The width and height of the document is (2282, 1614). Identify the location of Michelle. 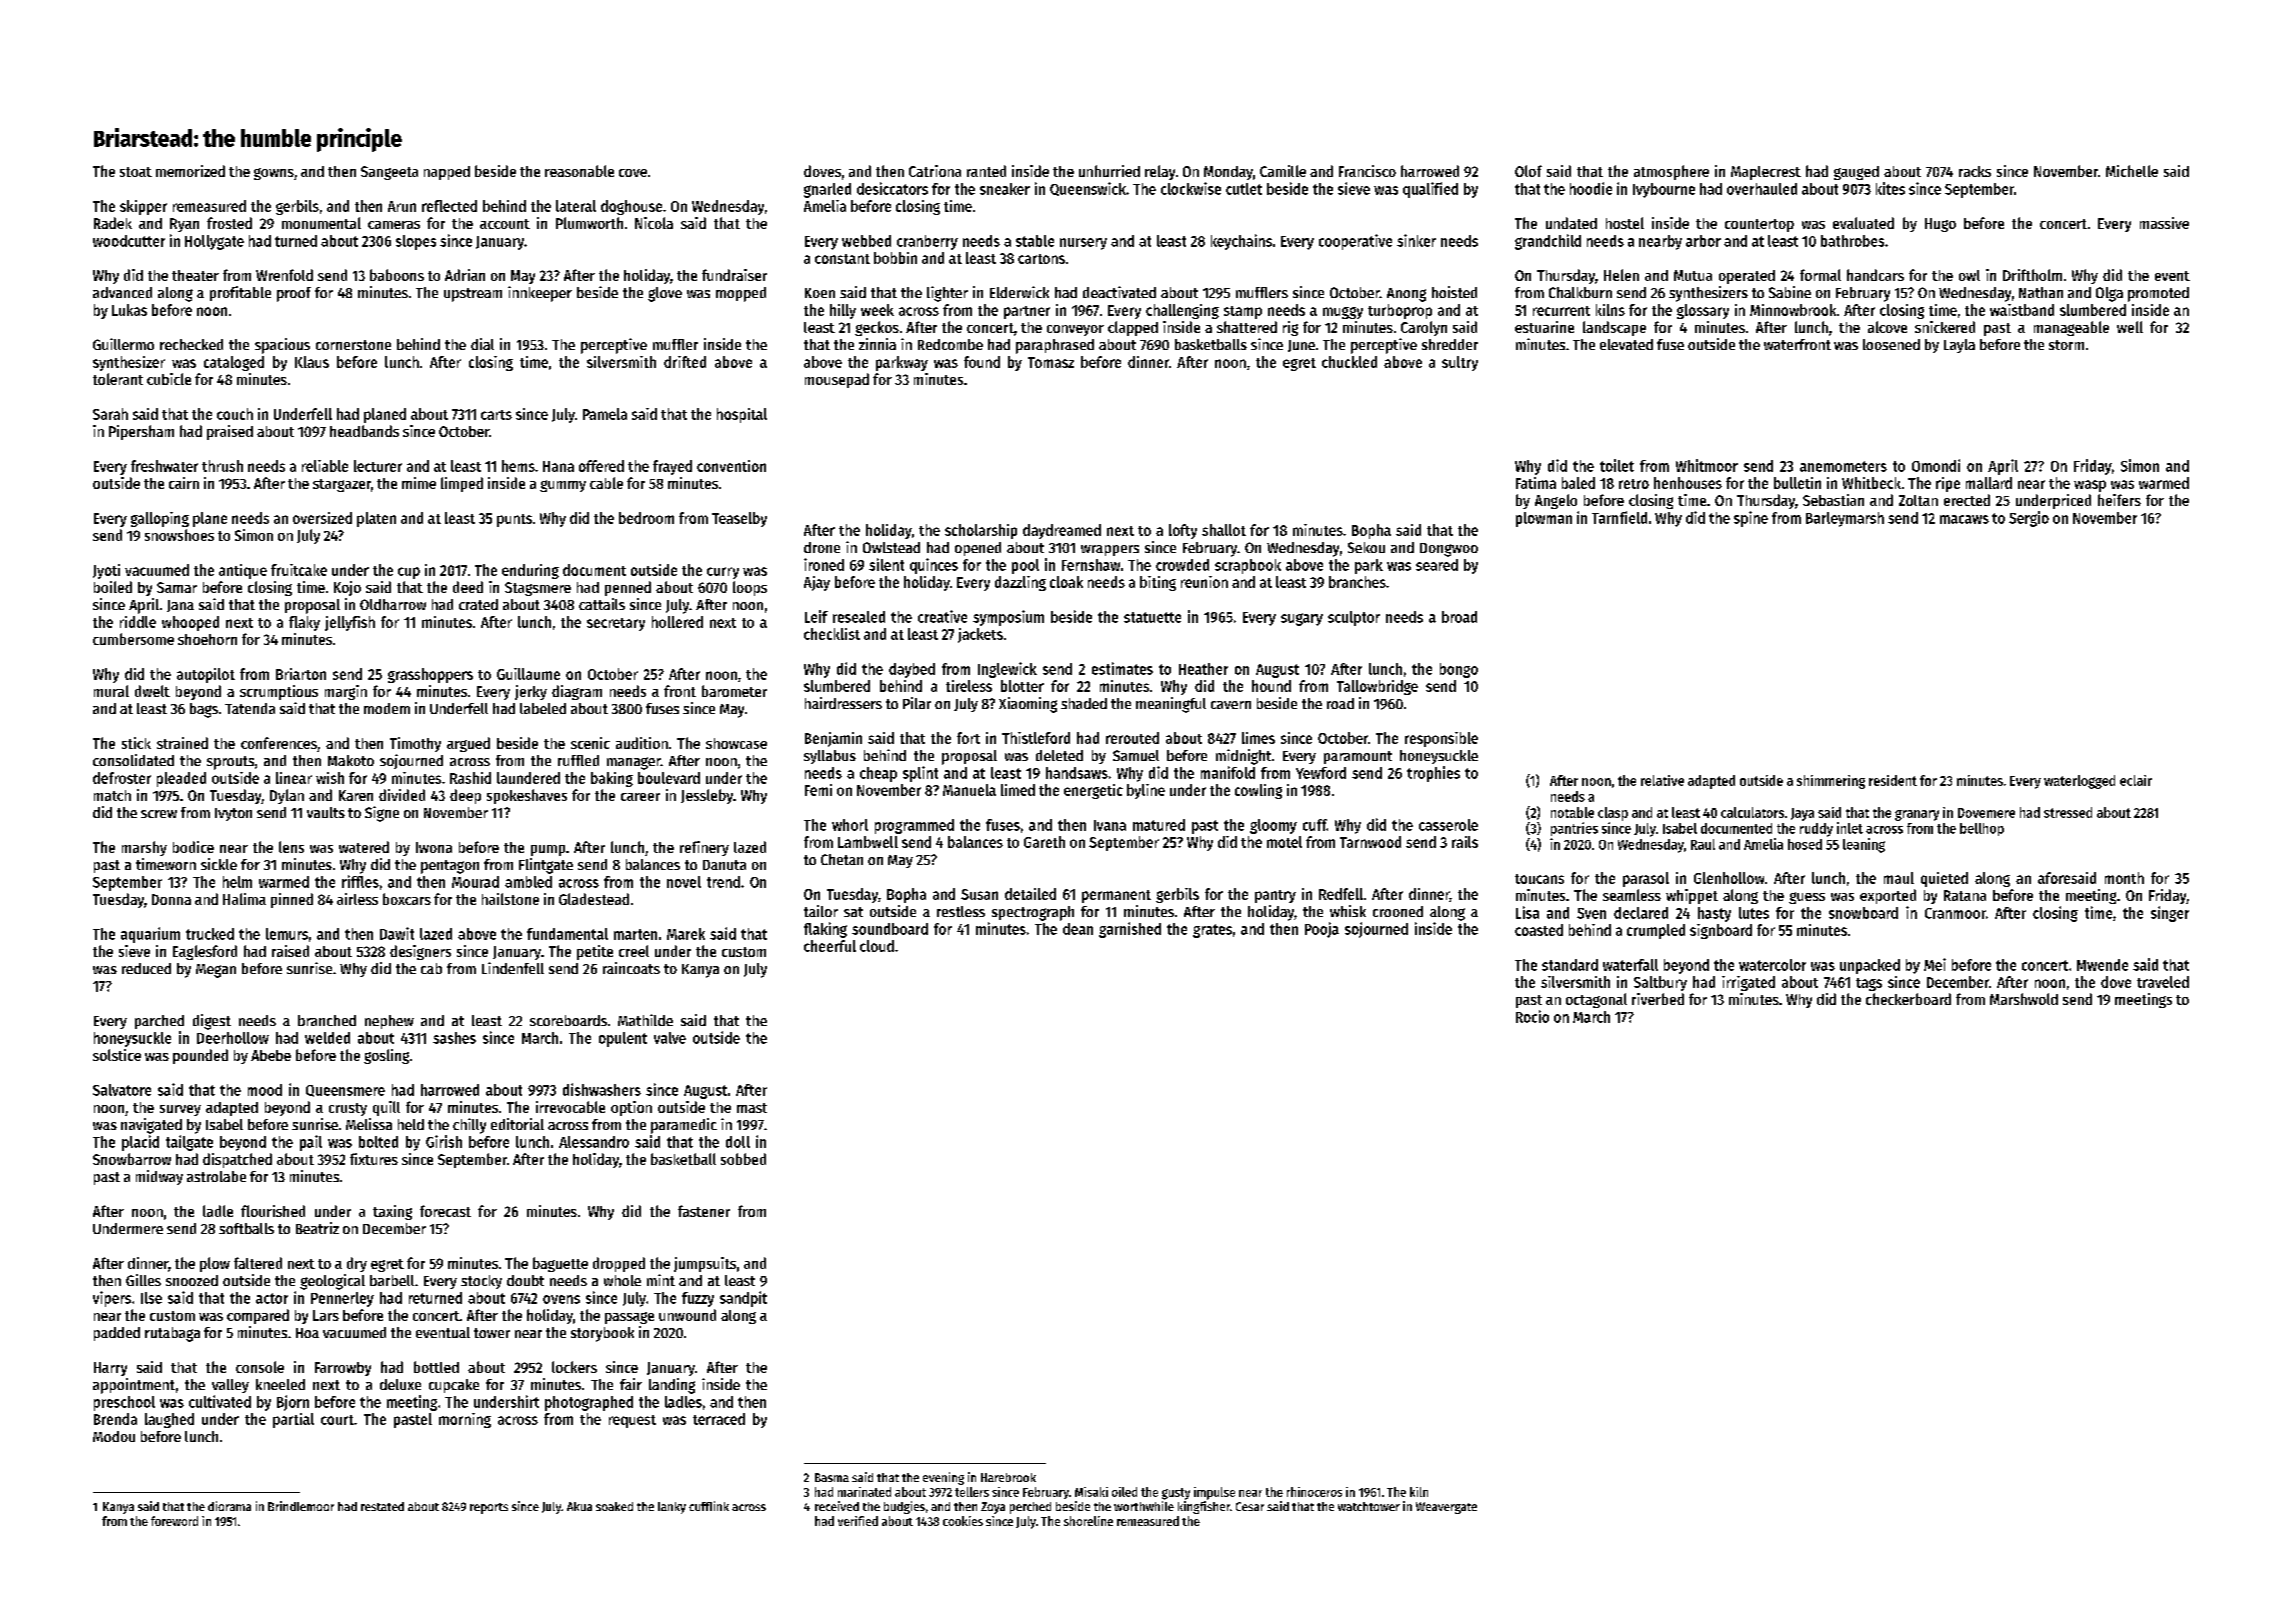
(2132, 171).
